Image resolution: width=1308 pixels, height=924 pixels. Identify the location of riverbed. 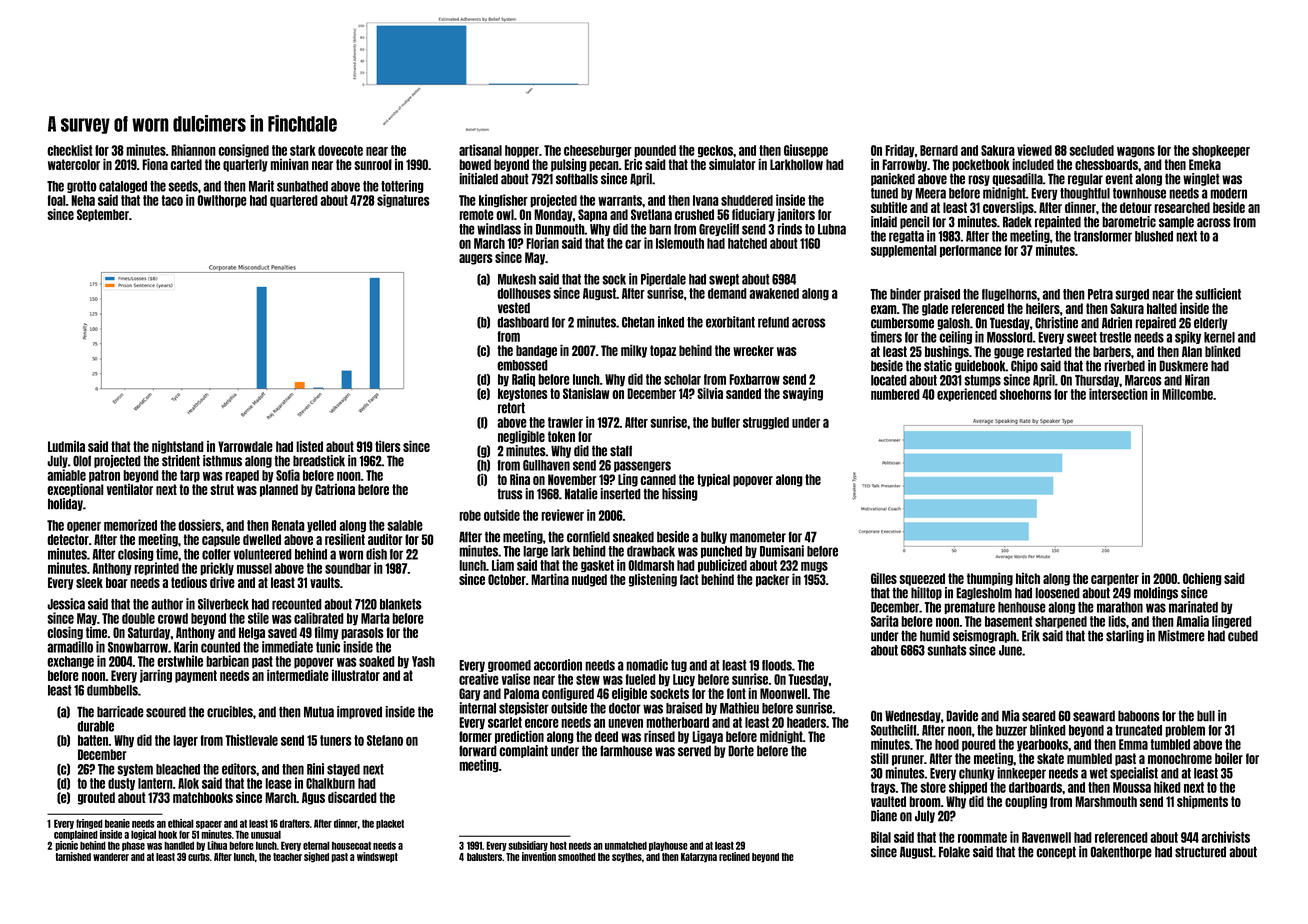
(1124, 366).
